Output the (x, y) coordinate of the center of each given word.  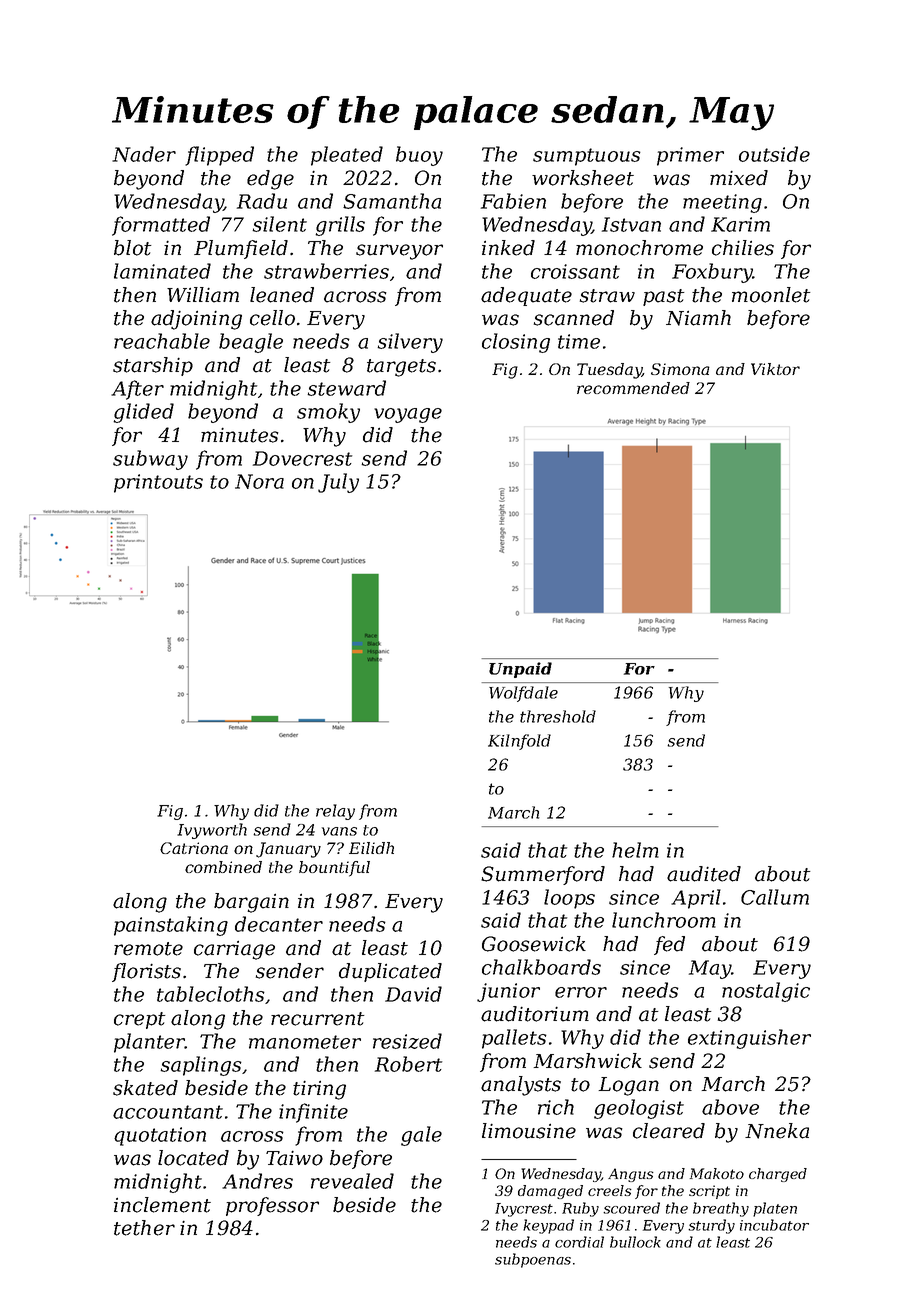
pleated (347, 156)
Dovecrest (302, 458)
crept (139, 1020)
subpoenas (533, 1260)
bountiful (334, 869)
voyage (408, 415)
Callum (775, 897)
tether (144, 1228)
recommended (633, 388)
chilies (743, 248)
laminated (162, 271)
